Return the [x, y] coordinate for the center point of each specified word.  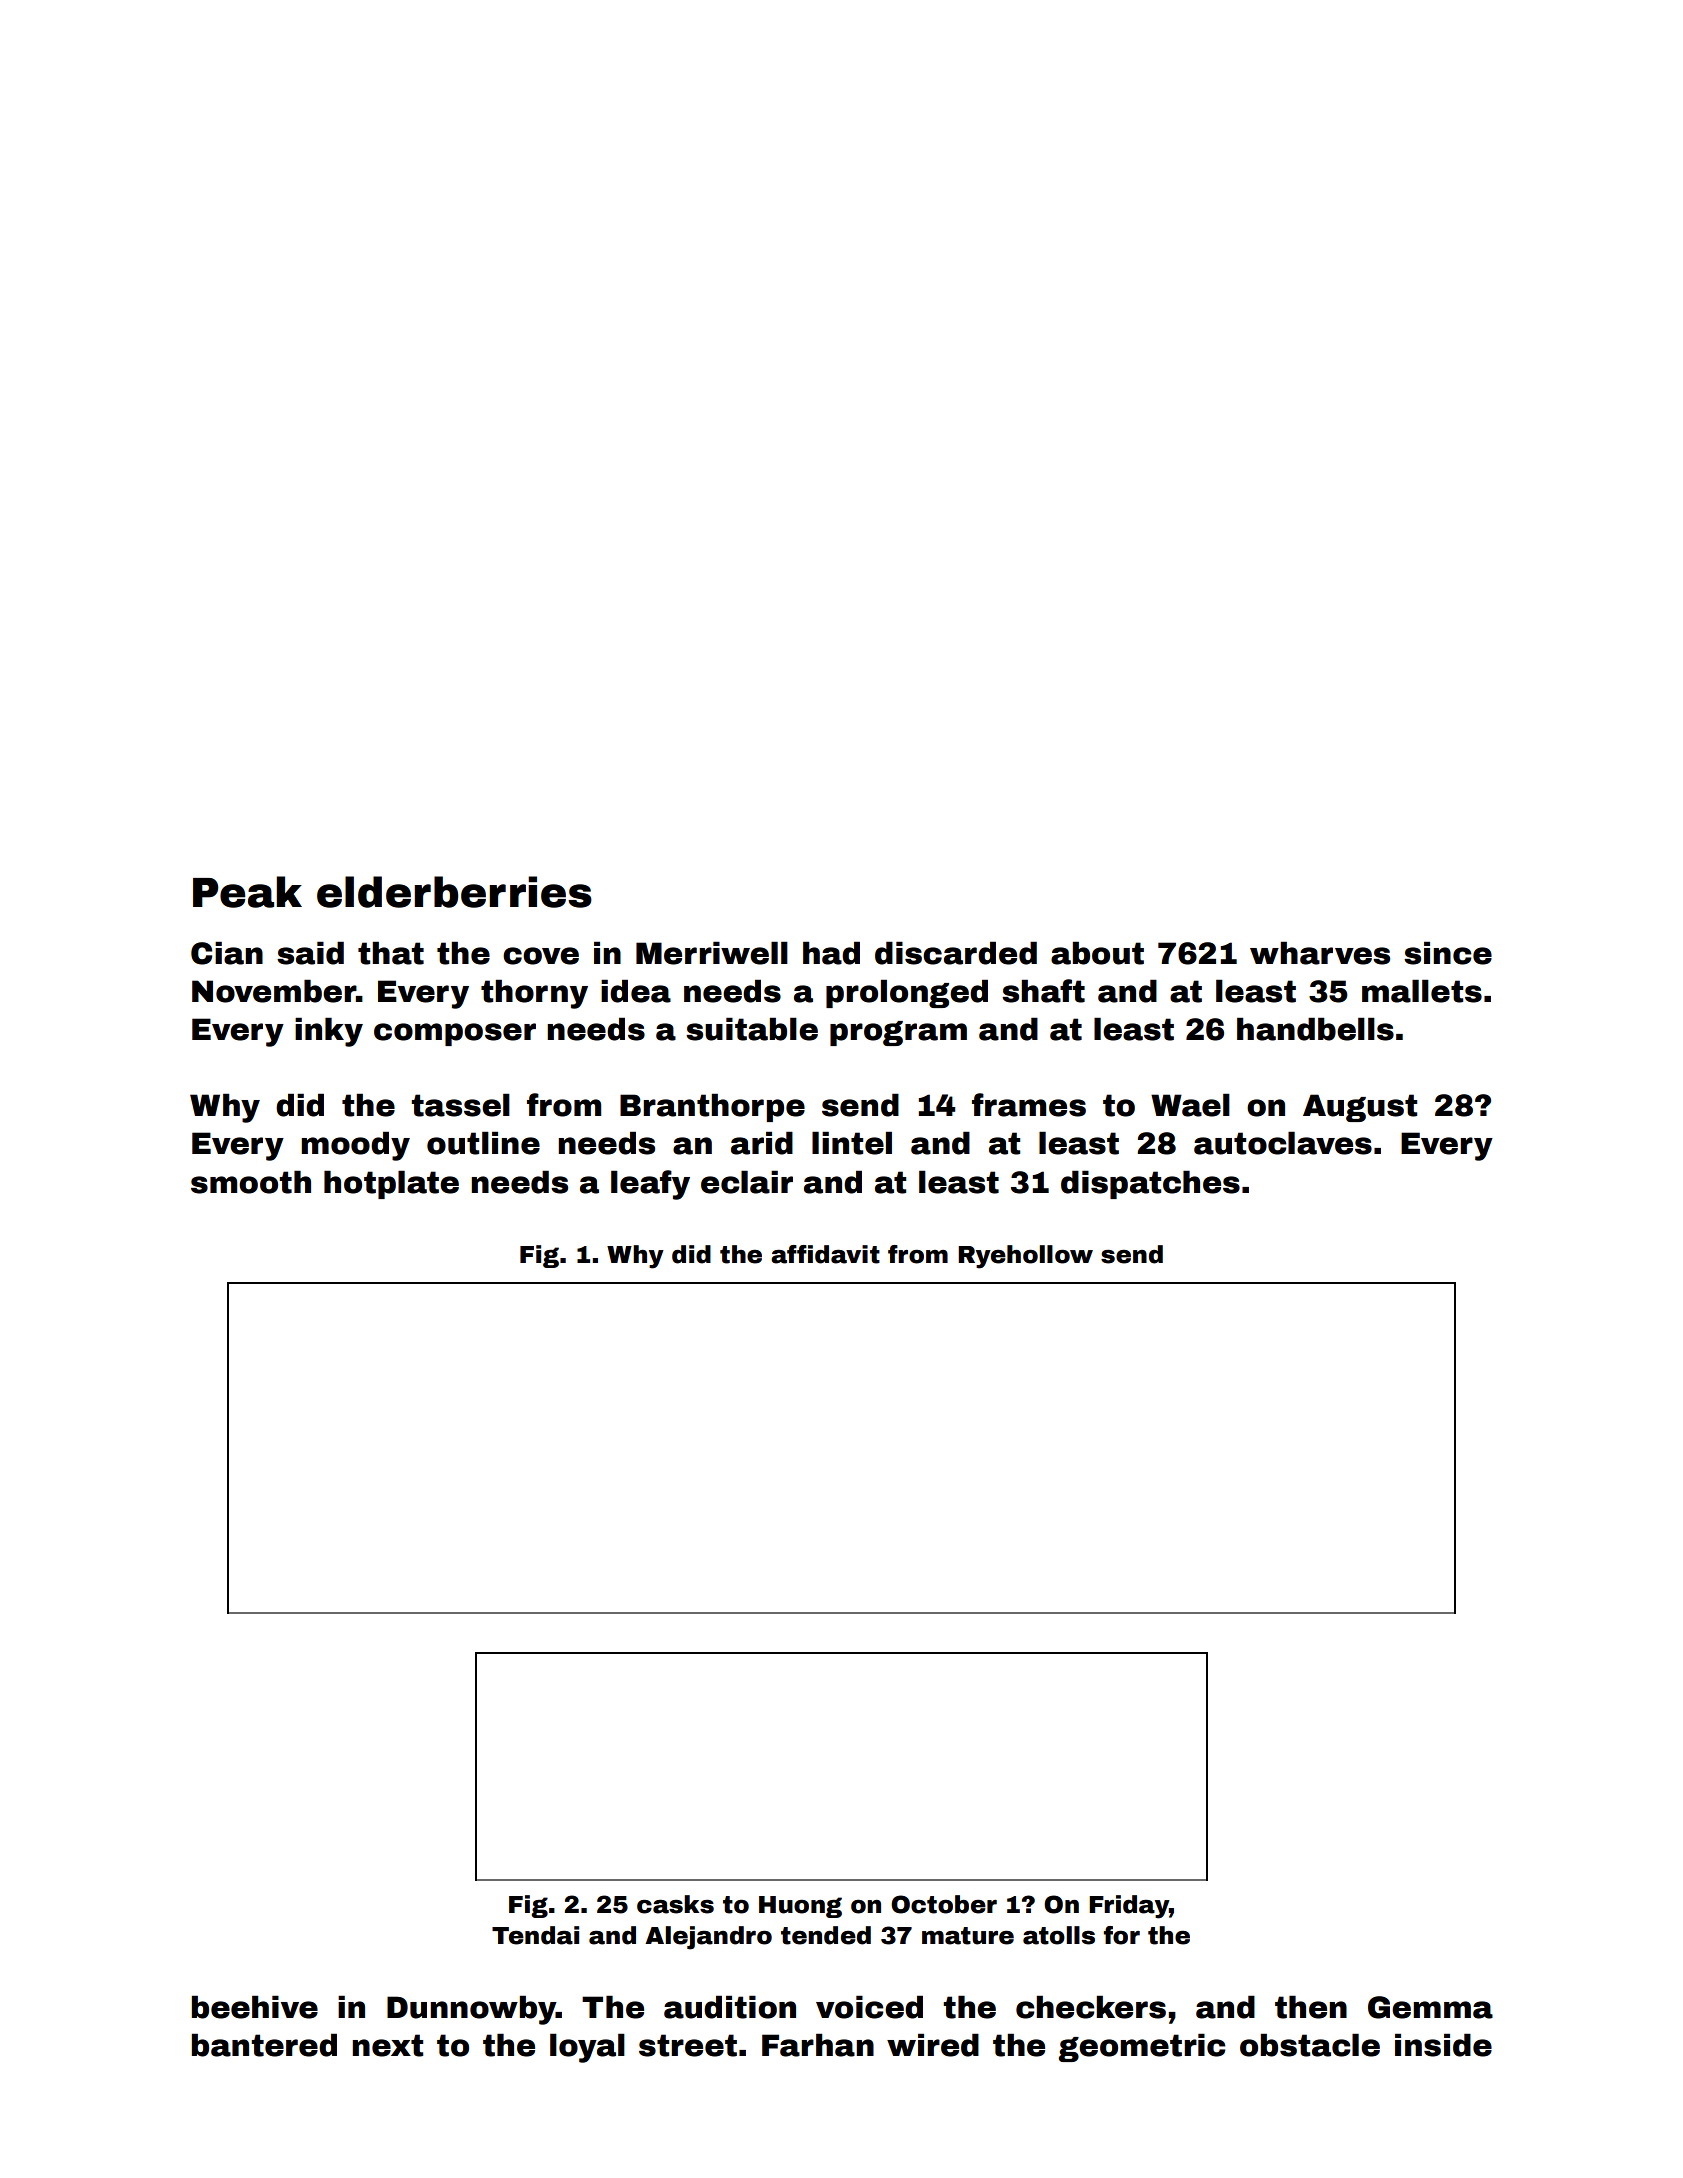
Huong [800, 1907]
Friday [1129, 1907]
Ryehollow [1025, 1257]
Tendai [535, 1935]
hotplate [391, 1184]
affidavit [825, 1254]
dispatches [1150, 1184]
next [387, 2045]
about [1097, 953]
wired [933, 2045]
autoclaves [1283, 1143]
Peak [247, 892]
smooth [251, 1182]
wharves [1320, 953]
